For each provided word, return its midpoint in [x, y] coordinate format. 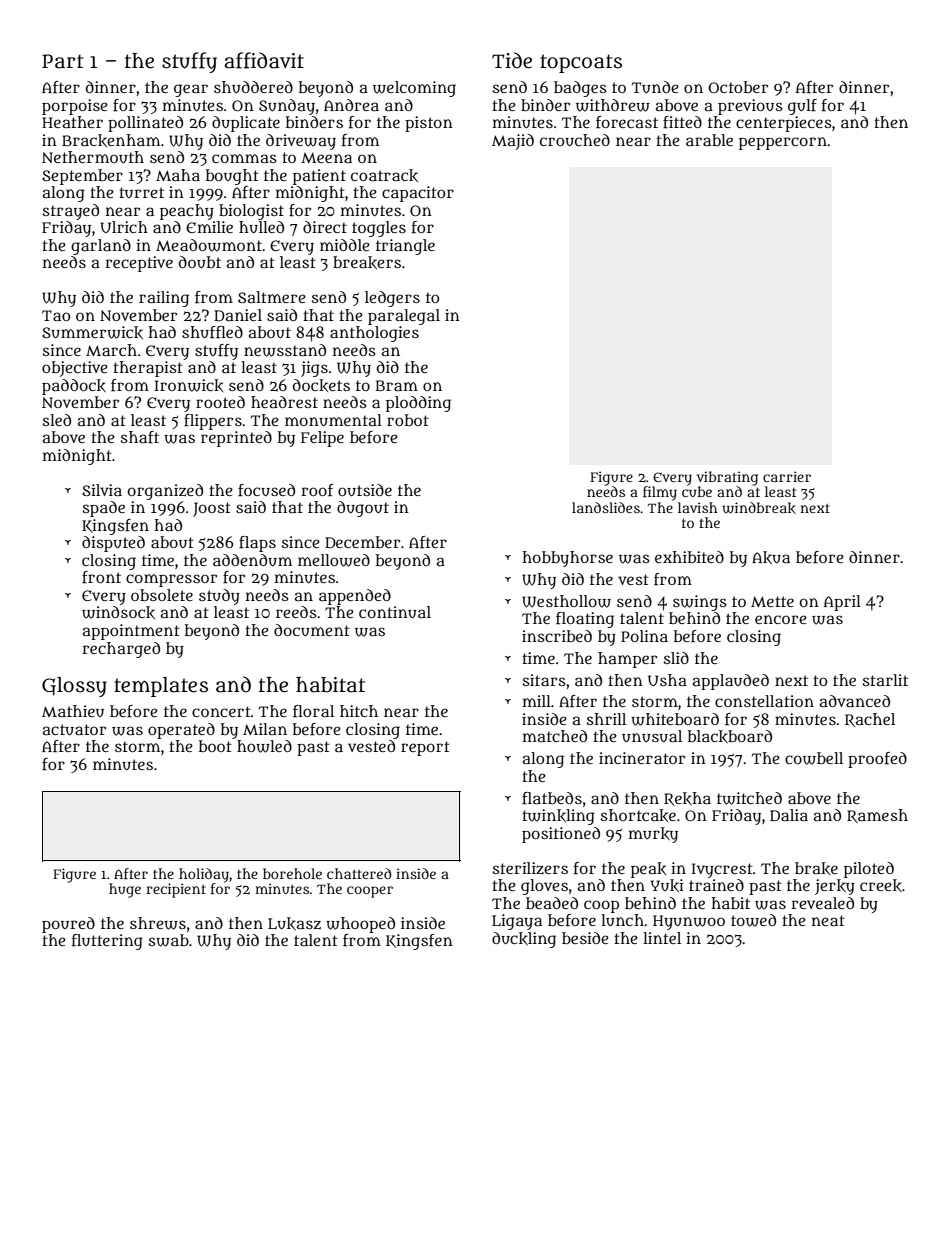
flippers [213, 422]
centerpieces [784, 124]
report [425, 748]
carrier [787, 476]
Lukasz [294, 923]
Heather [72, 122]
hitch [359, 711]
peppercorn [783, 143]
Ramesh [877, 816]
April [842, 603]
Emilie [209, 227]
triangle [405, 247]
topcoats [581, 63]
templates [161, 687]
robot [408, 420]
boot [215, 746]
